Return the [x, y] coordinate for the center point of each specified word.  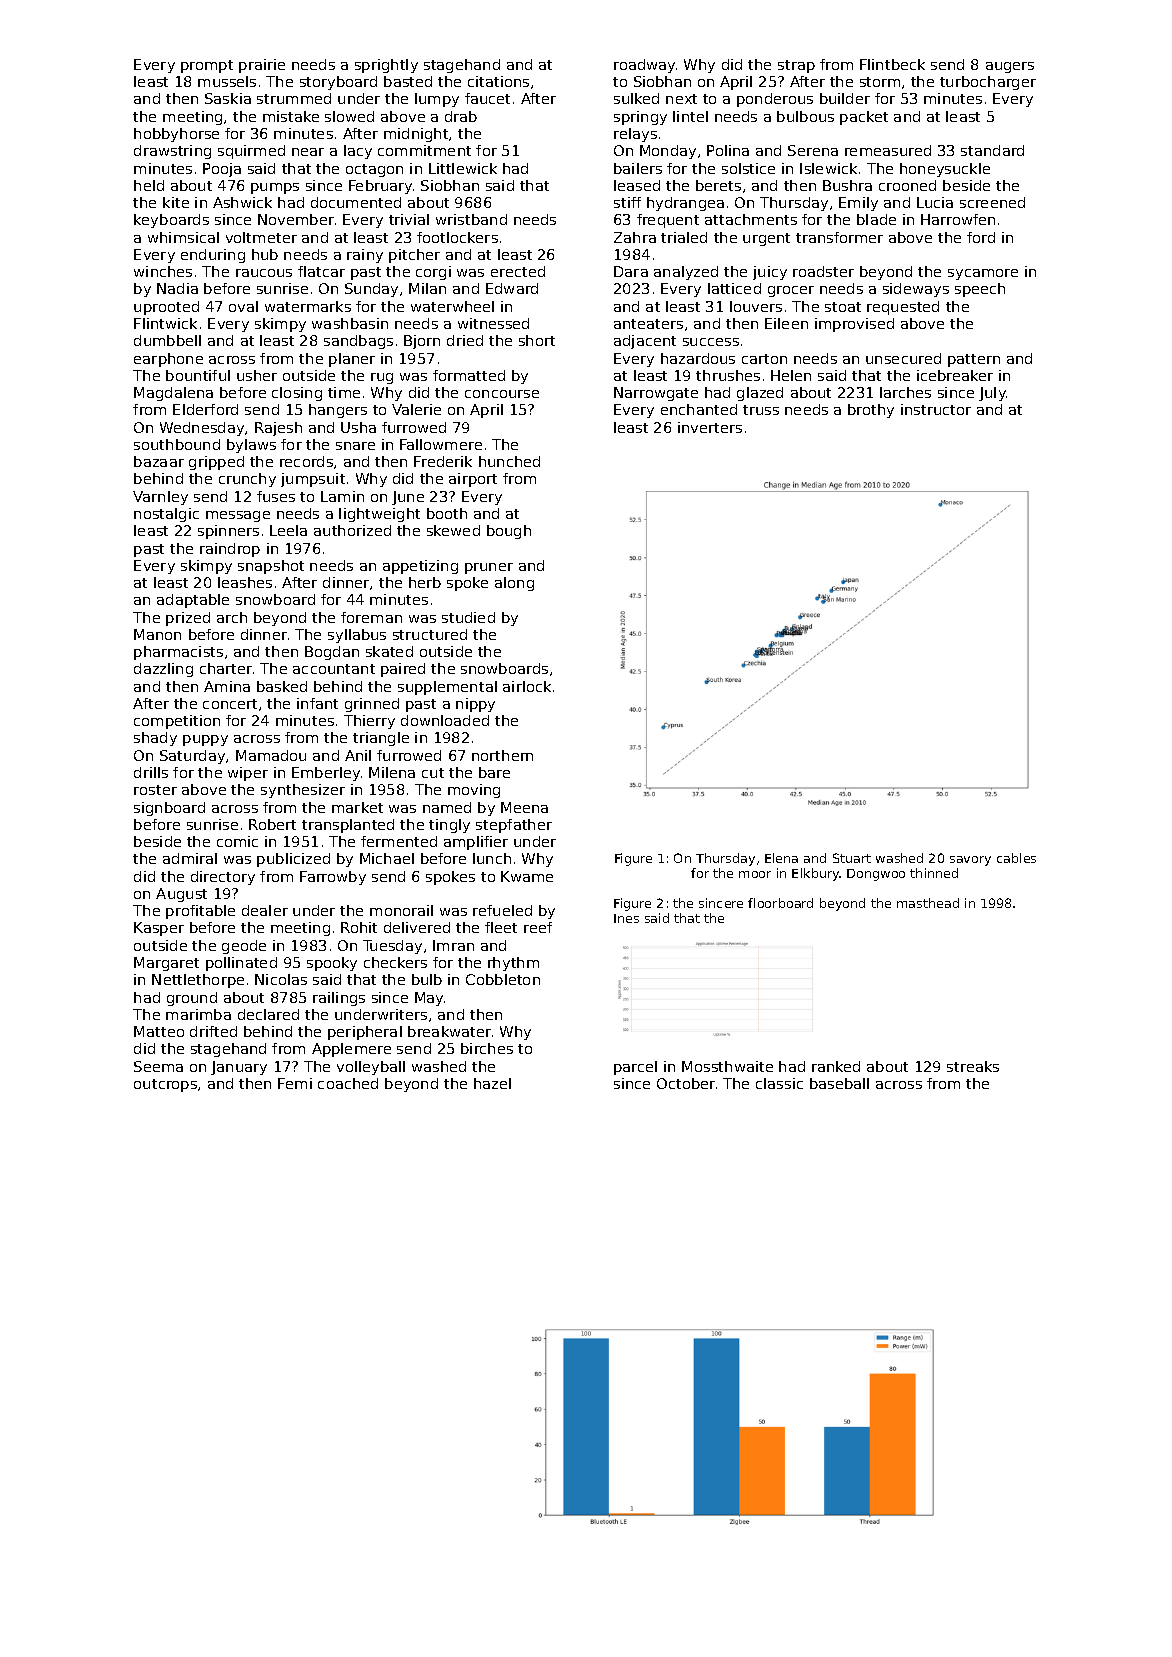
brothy [871, 411]
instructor [936, 409]
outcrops [165, 1085]
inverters [710, 427]
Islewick [828, 168]
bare [494, 772]
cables [1016, 858]
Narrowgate [656, 394]
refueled [502, 910]
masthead [928, 903]
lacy [358, 152]
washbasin [350, 323]
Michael [387, 858]
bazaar [159, 461]
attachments [751, 219]
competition [177, 722]
